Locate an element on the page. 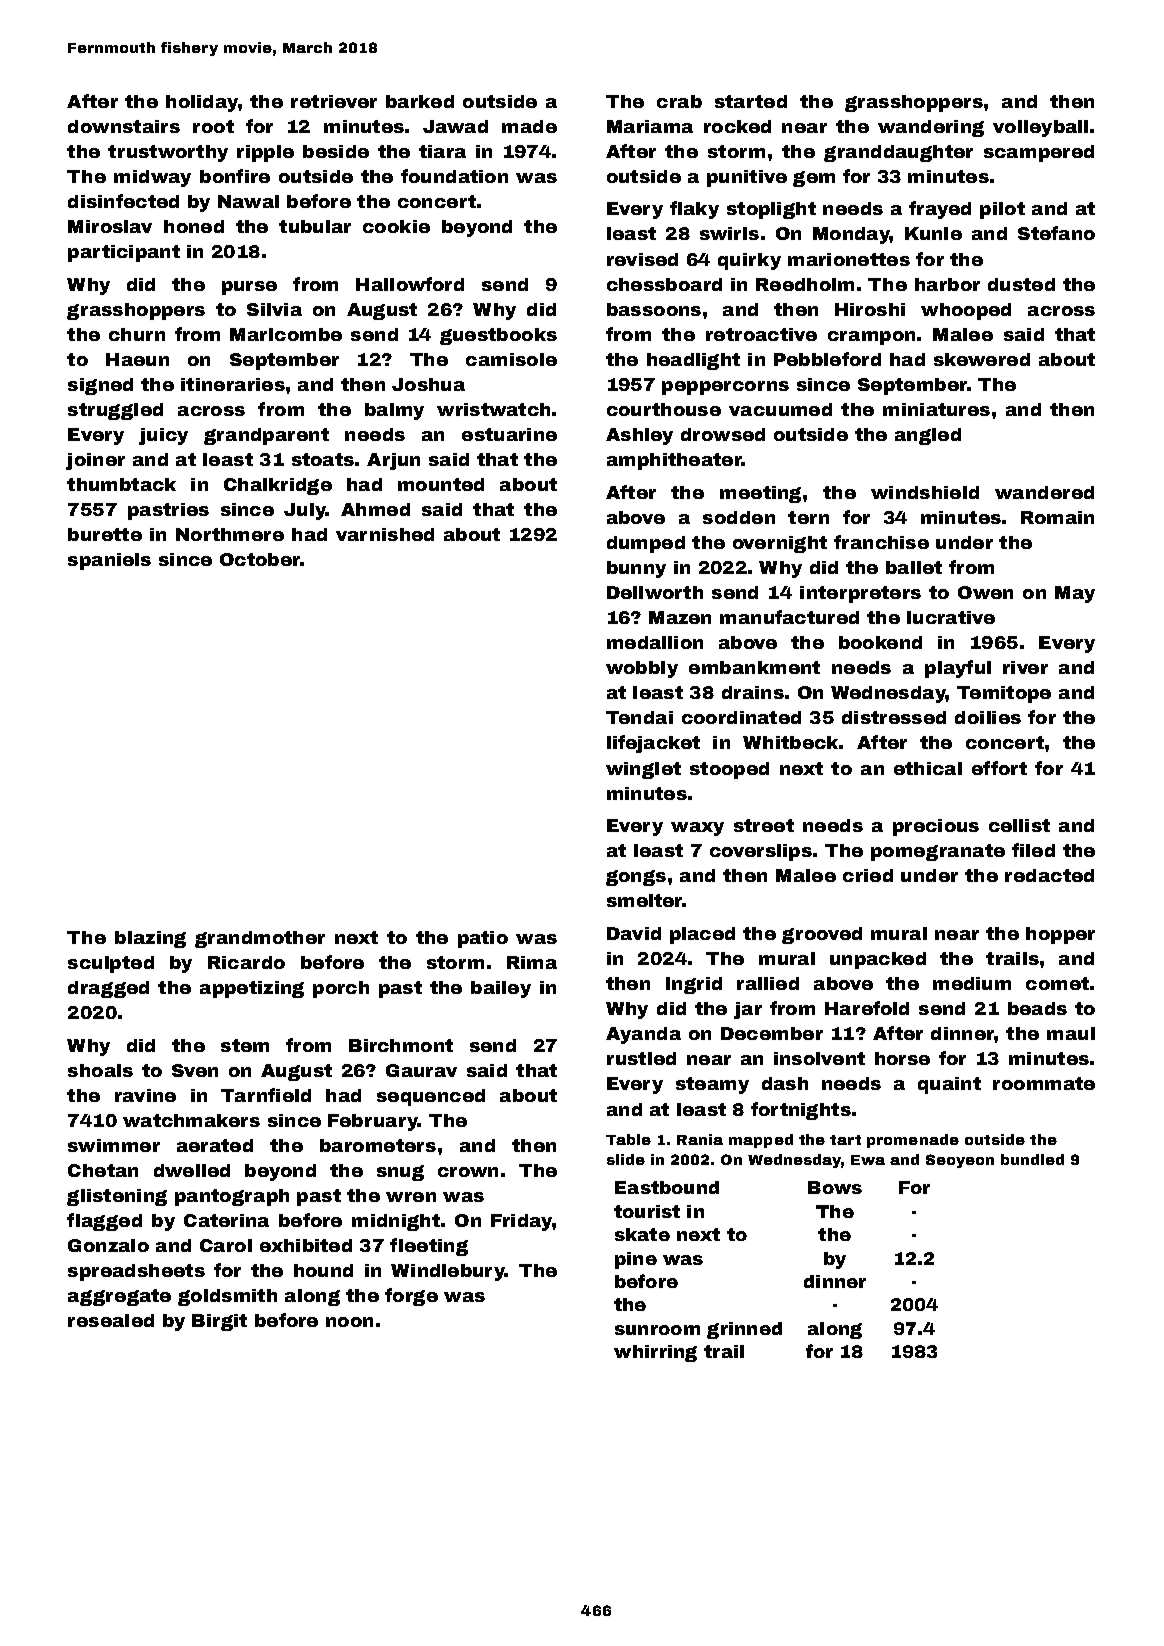 The image size is (1164, 1646). Romain is located at coordinates (1057, 517).
